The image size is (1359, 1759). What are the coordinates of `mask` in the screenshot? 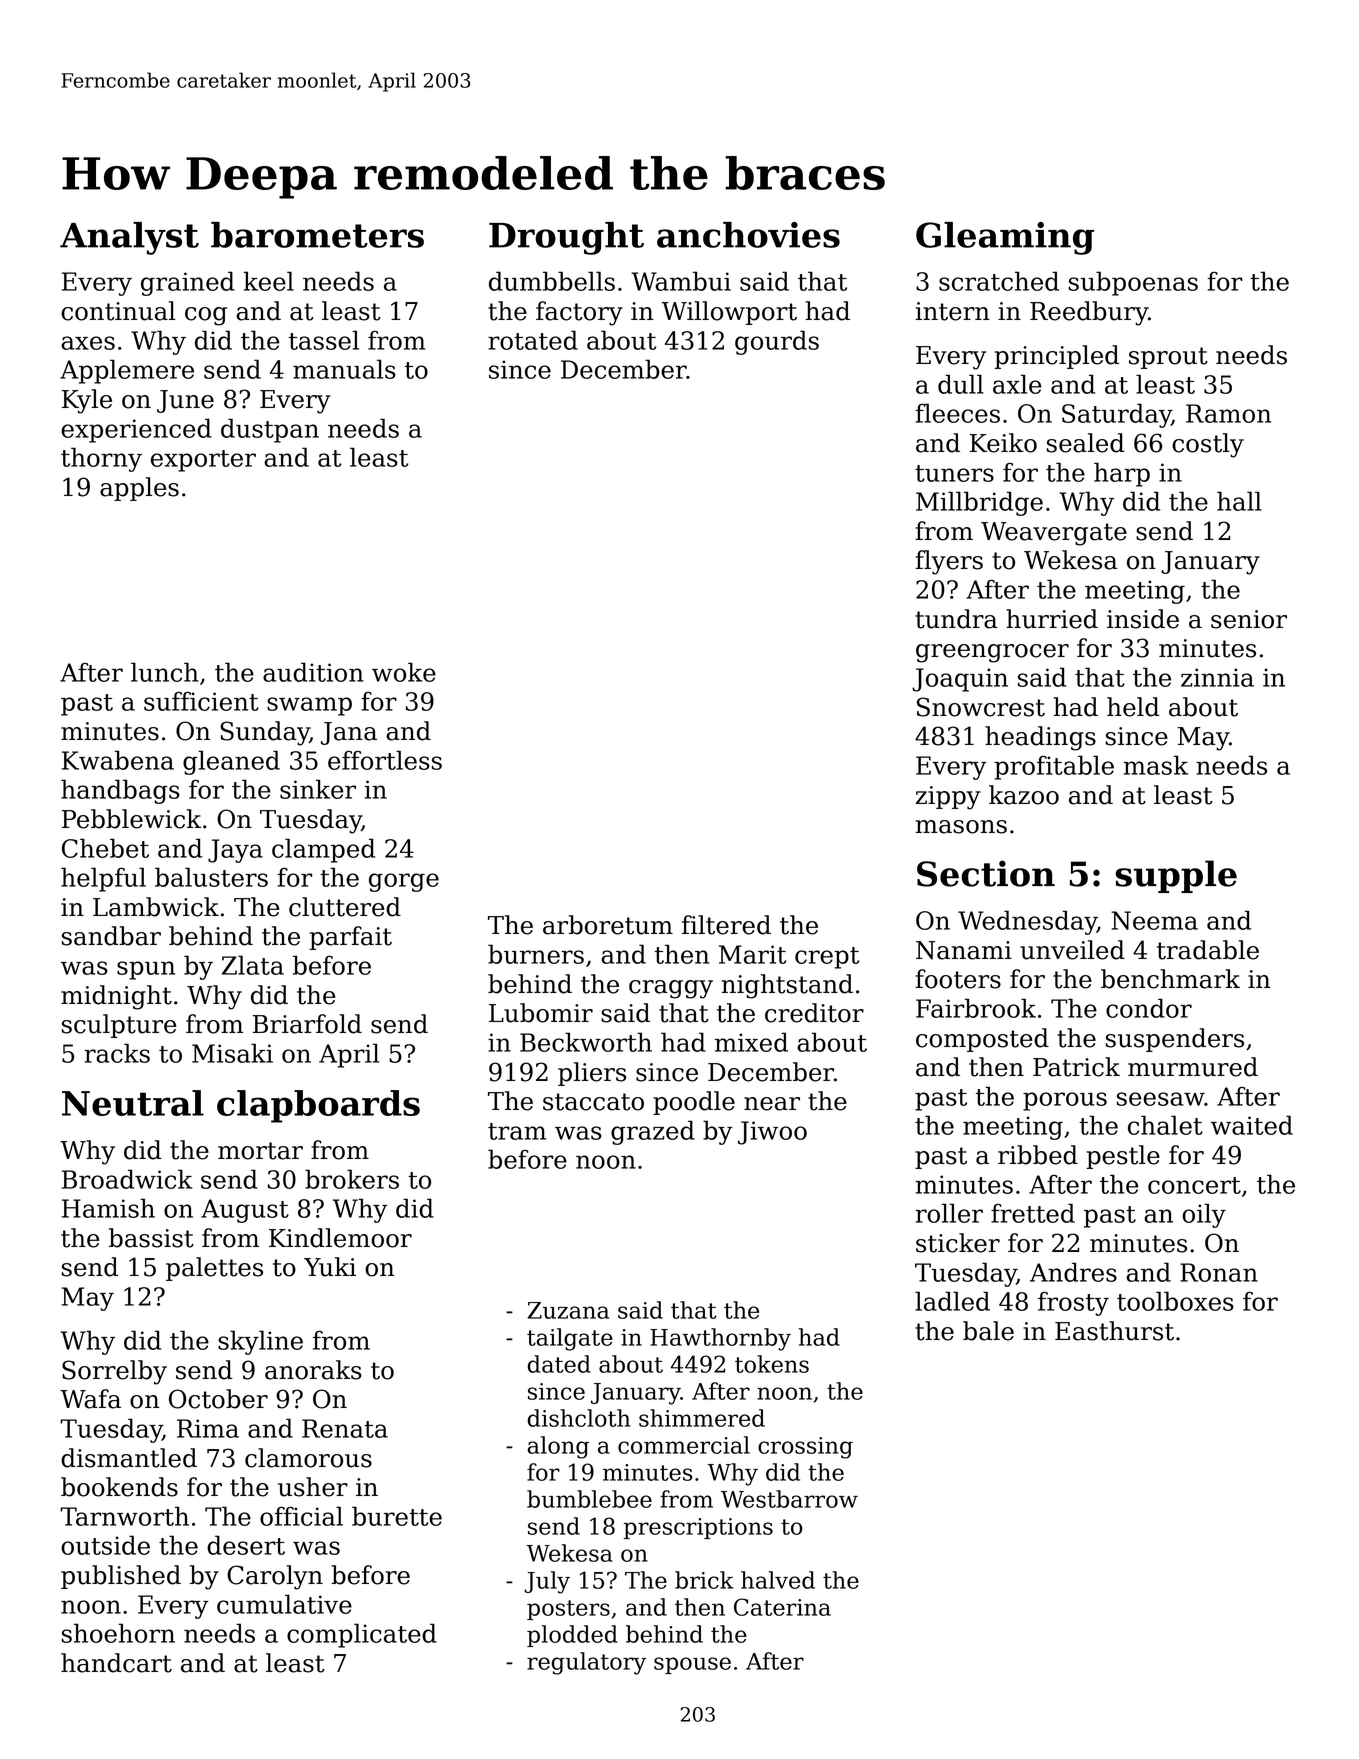 It's located at (1155, 765).
